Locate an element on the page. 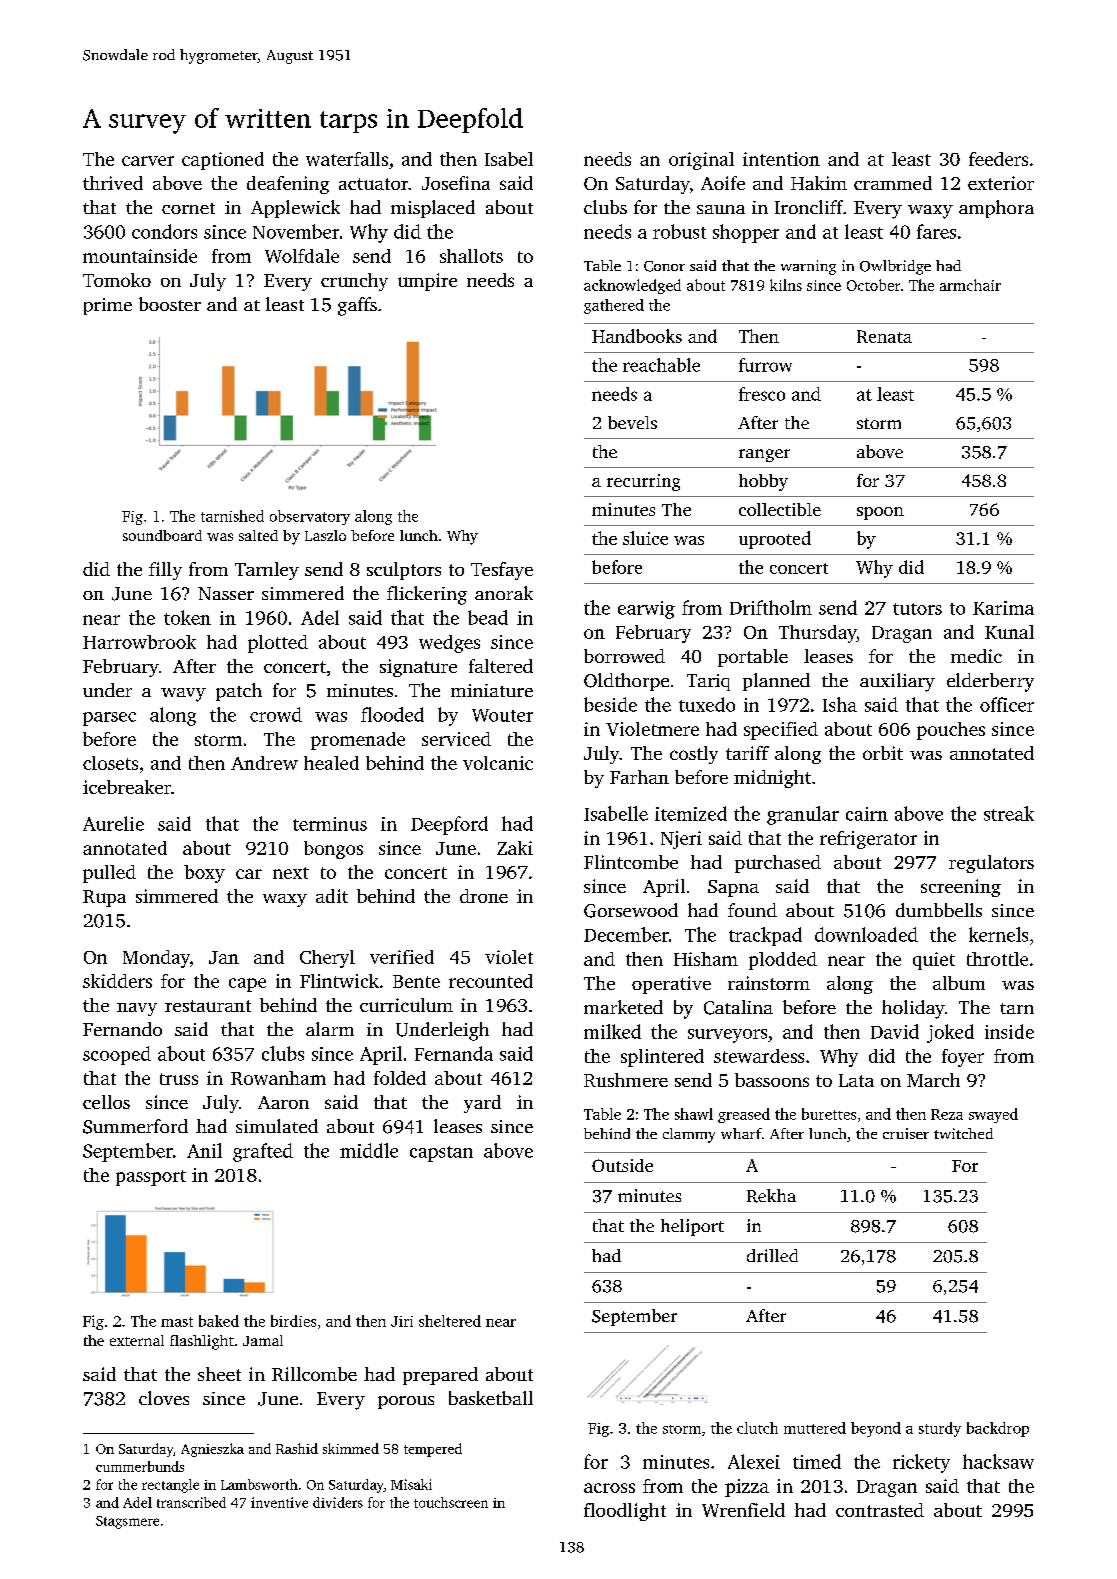 This document has height=1579, width=1117. across is located at coordinates (609, 1488).
